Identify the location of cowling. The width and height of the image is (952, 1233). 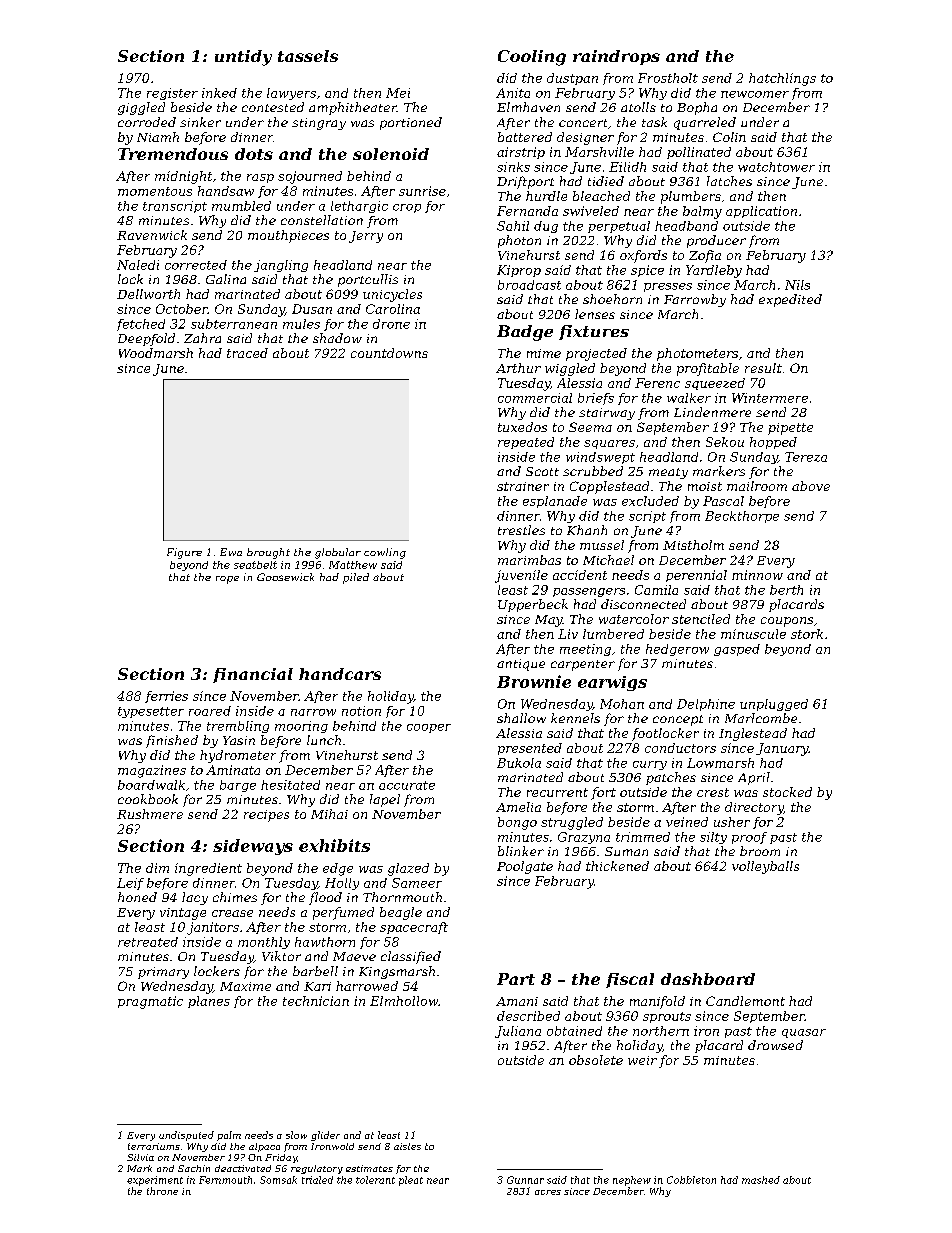
(385, 553).
